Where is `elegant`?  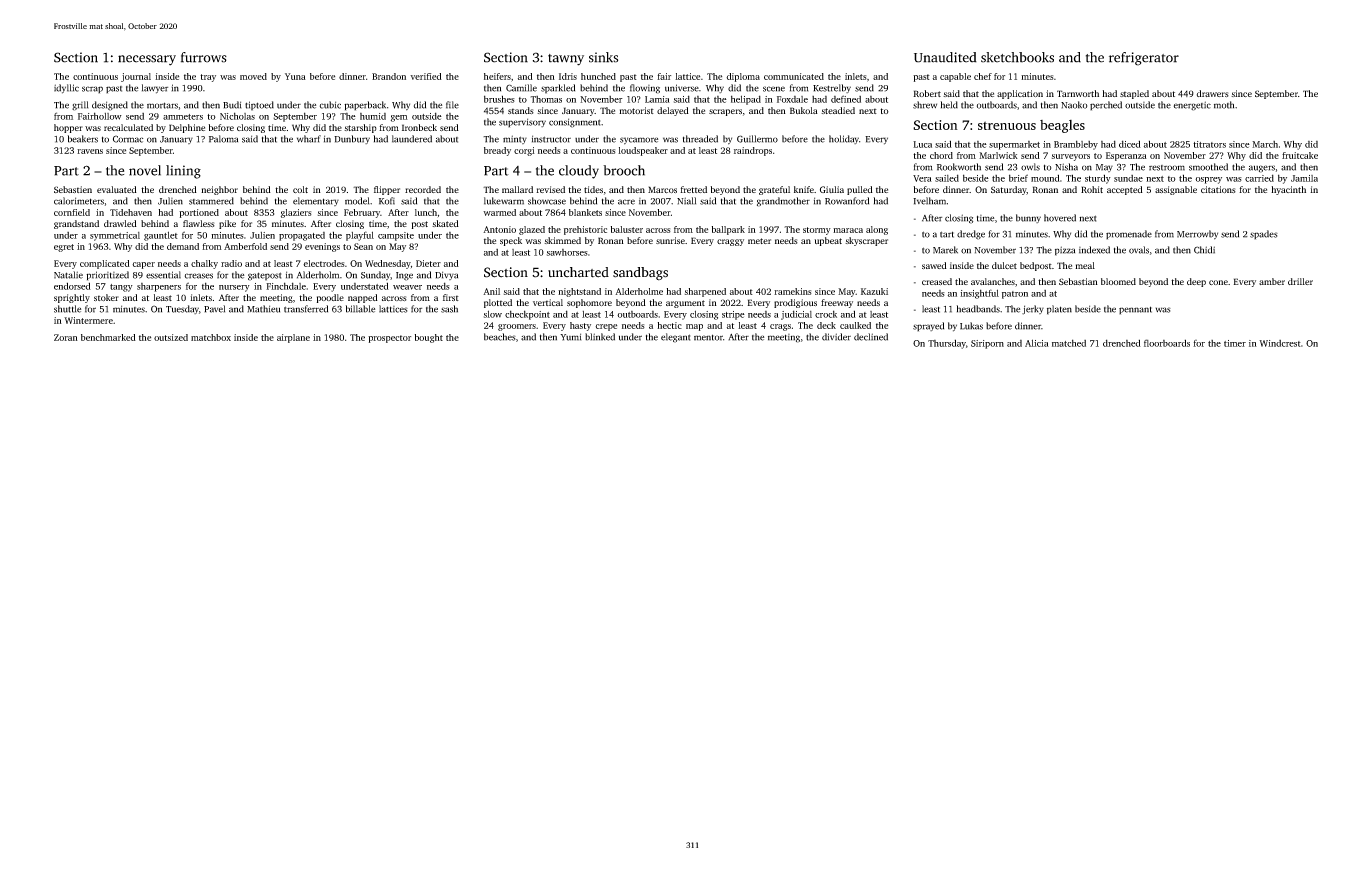
elegant is located at coordinates (675, 338).
